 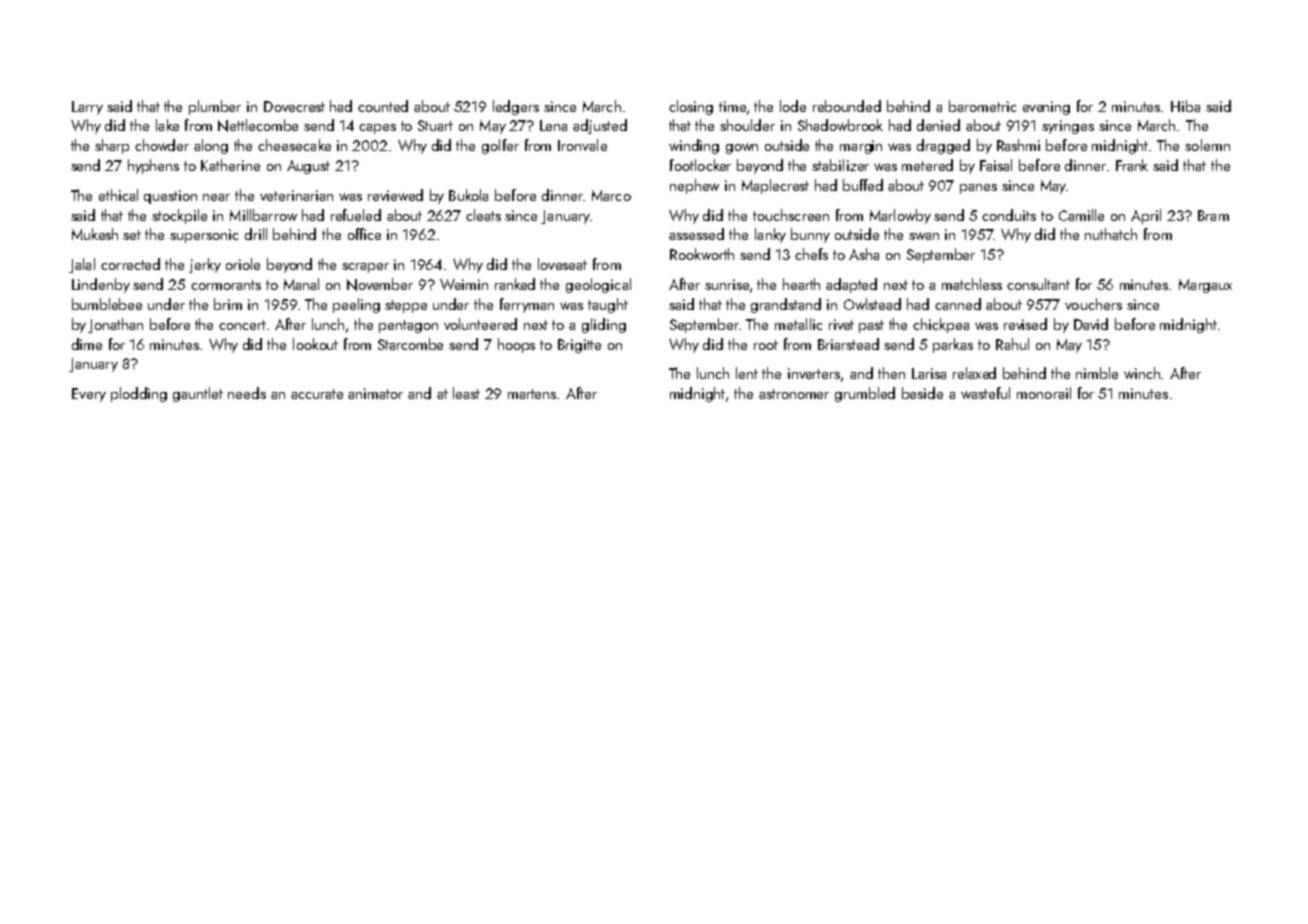 I want to click on Asha, so click(x=864, y=254).
